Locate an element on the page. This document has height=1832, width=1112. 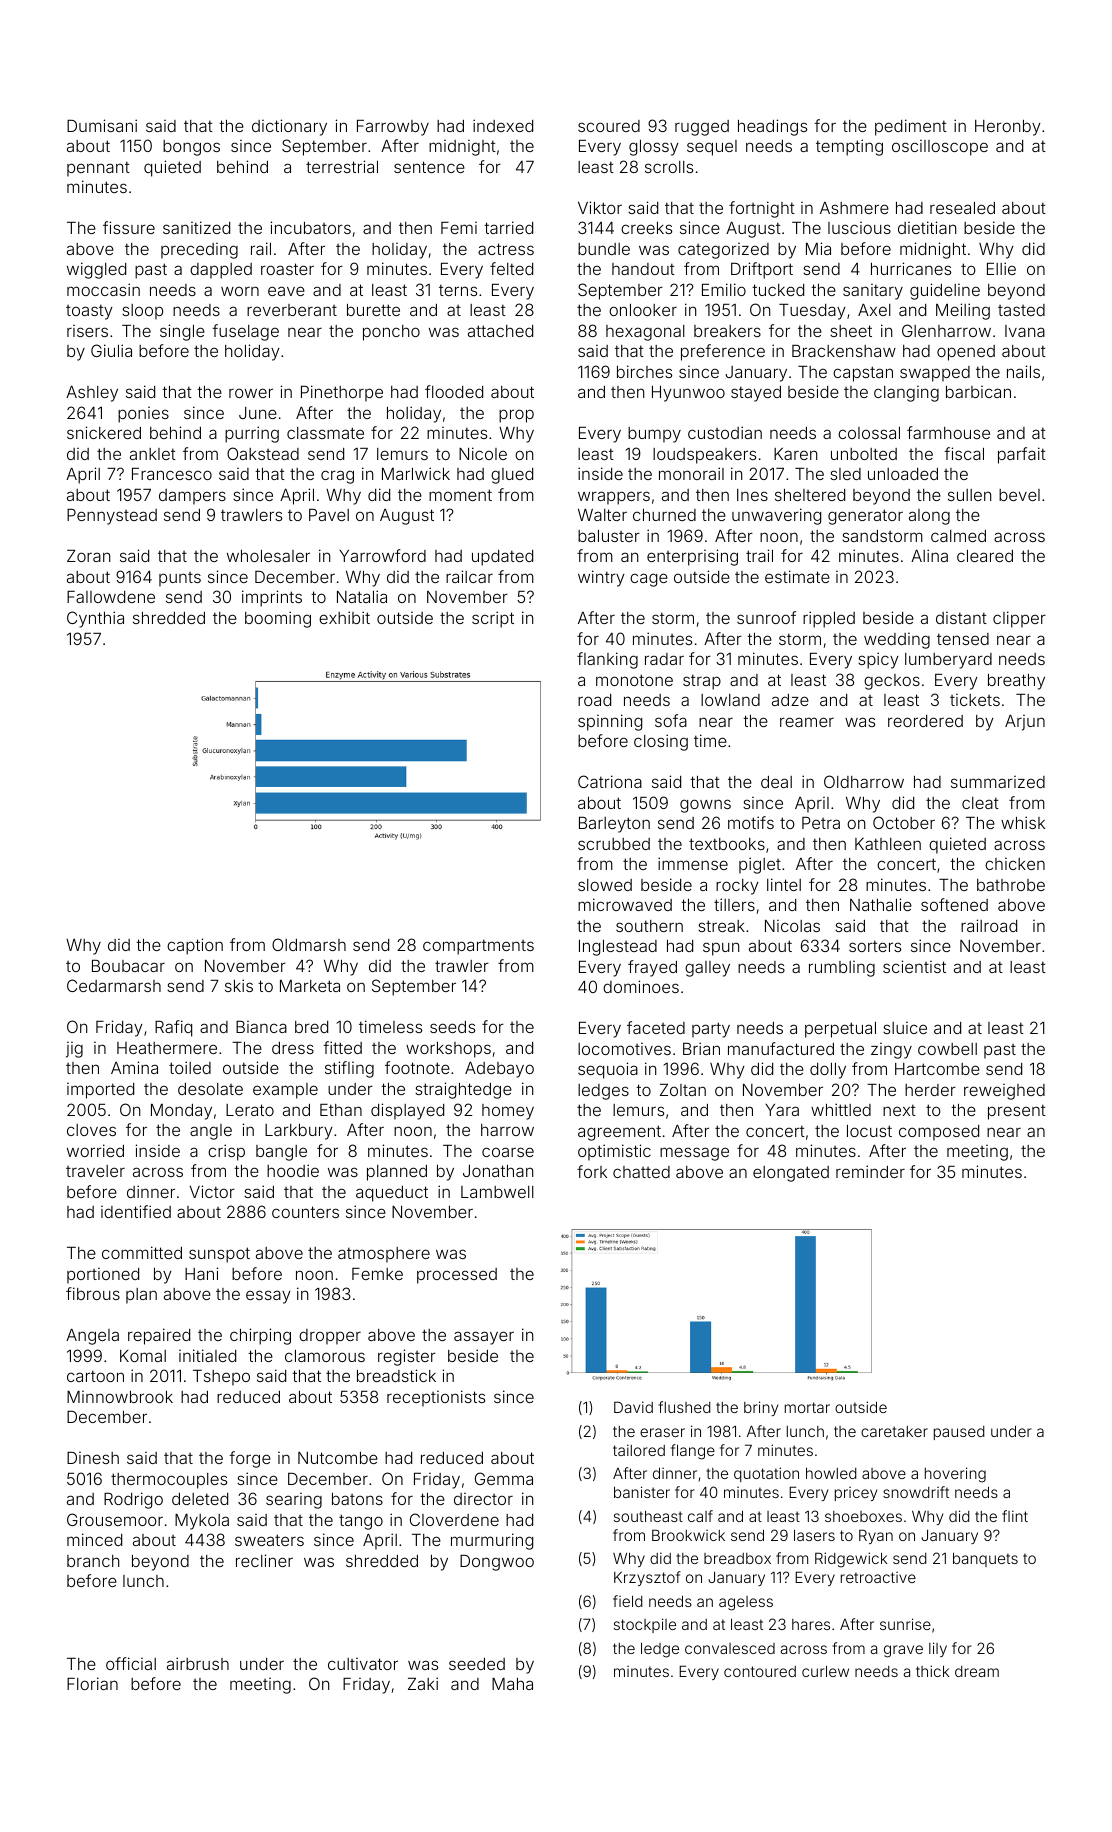
flooded is located at coordinates (454, 391).
